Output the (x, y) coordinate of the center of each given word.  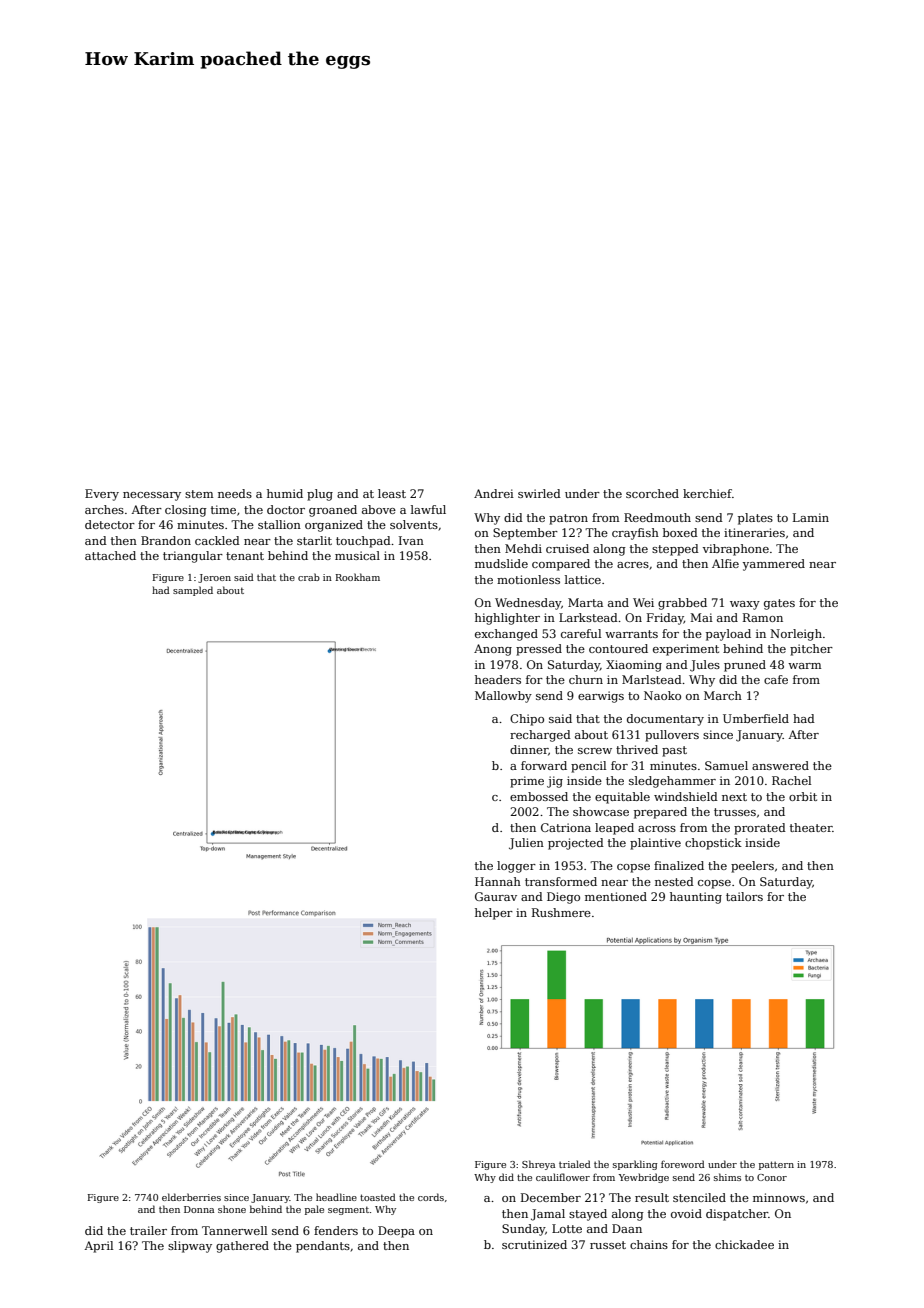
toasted (378, 1197)
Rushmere (561, 912)
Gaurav (496, 896)
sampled (193, 591)
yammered (774, 565)
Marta (585, 602)
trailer (148, 1230)
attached (110, 555)
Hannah (498, 881)
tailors (744, 896)
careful (581, 633)
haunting (696, 898)
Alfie (725, 563)
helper (494, 914)
